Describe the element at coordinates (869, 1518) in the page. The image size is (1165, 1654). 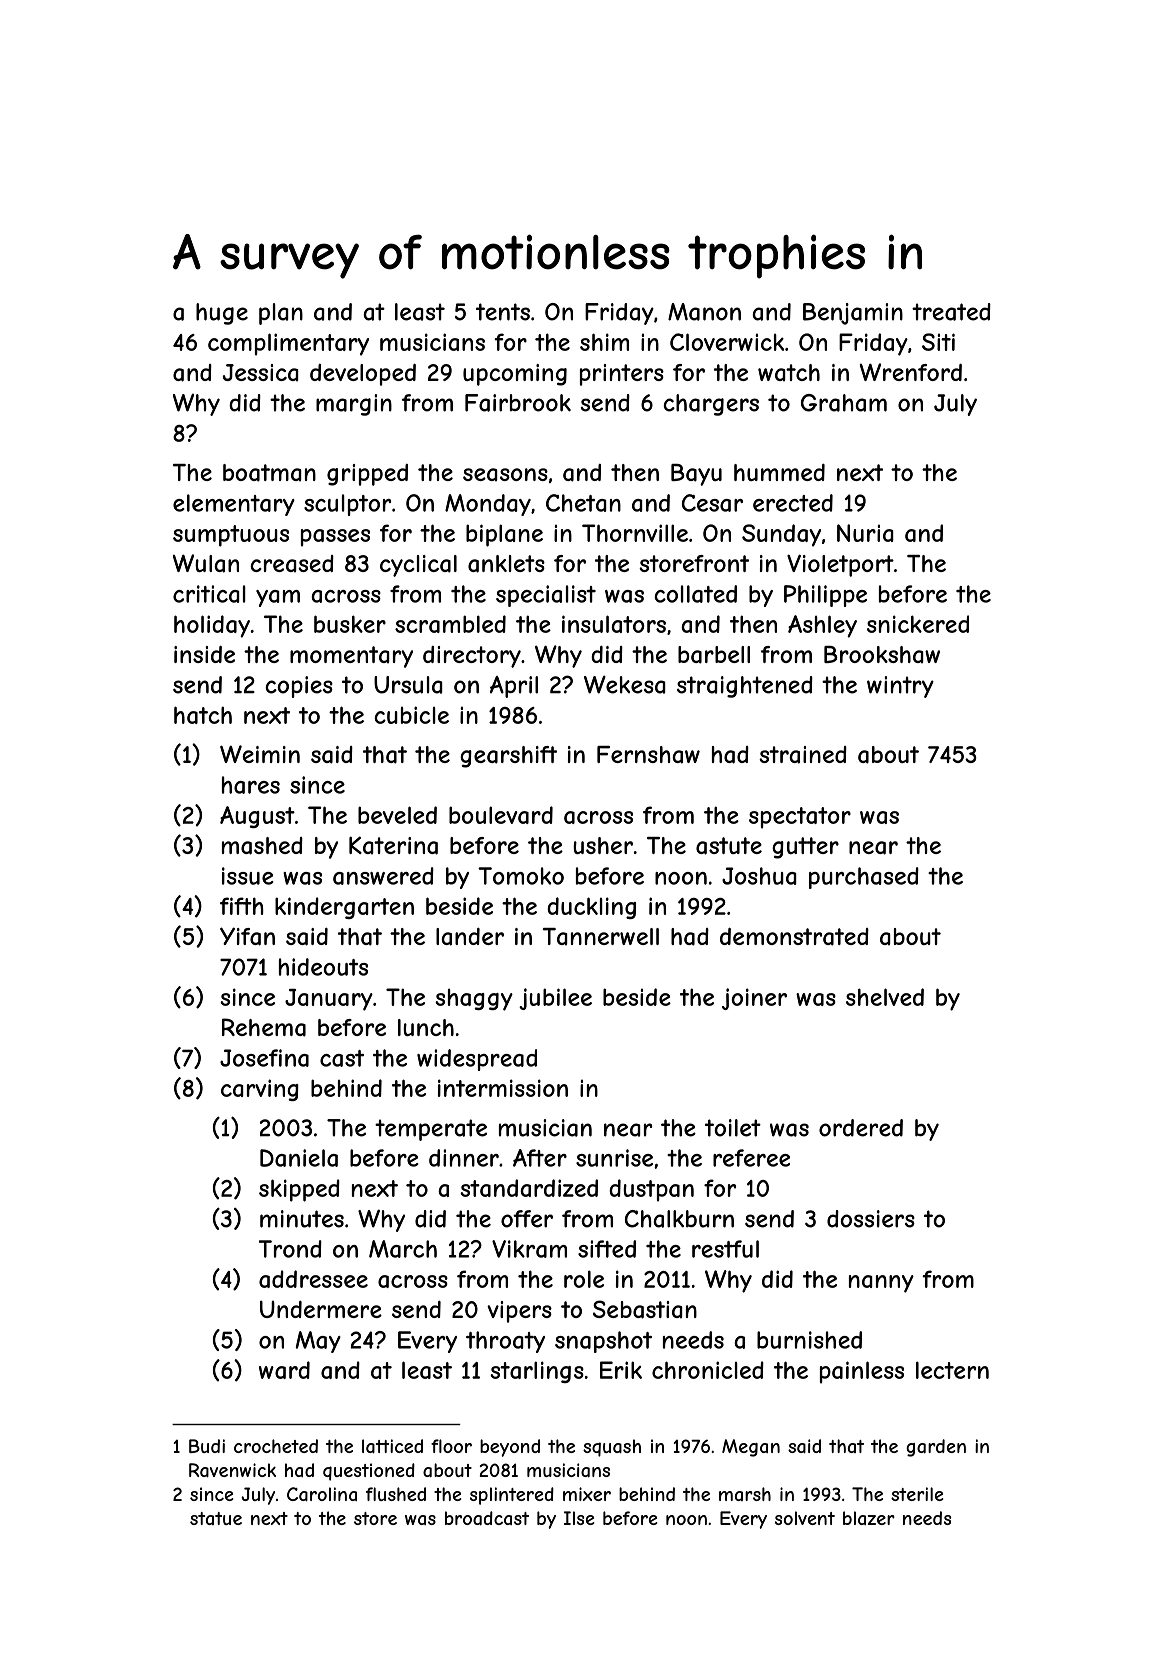
I see `blazer` at that location.
